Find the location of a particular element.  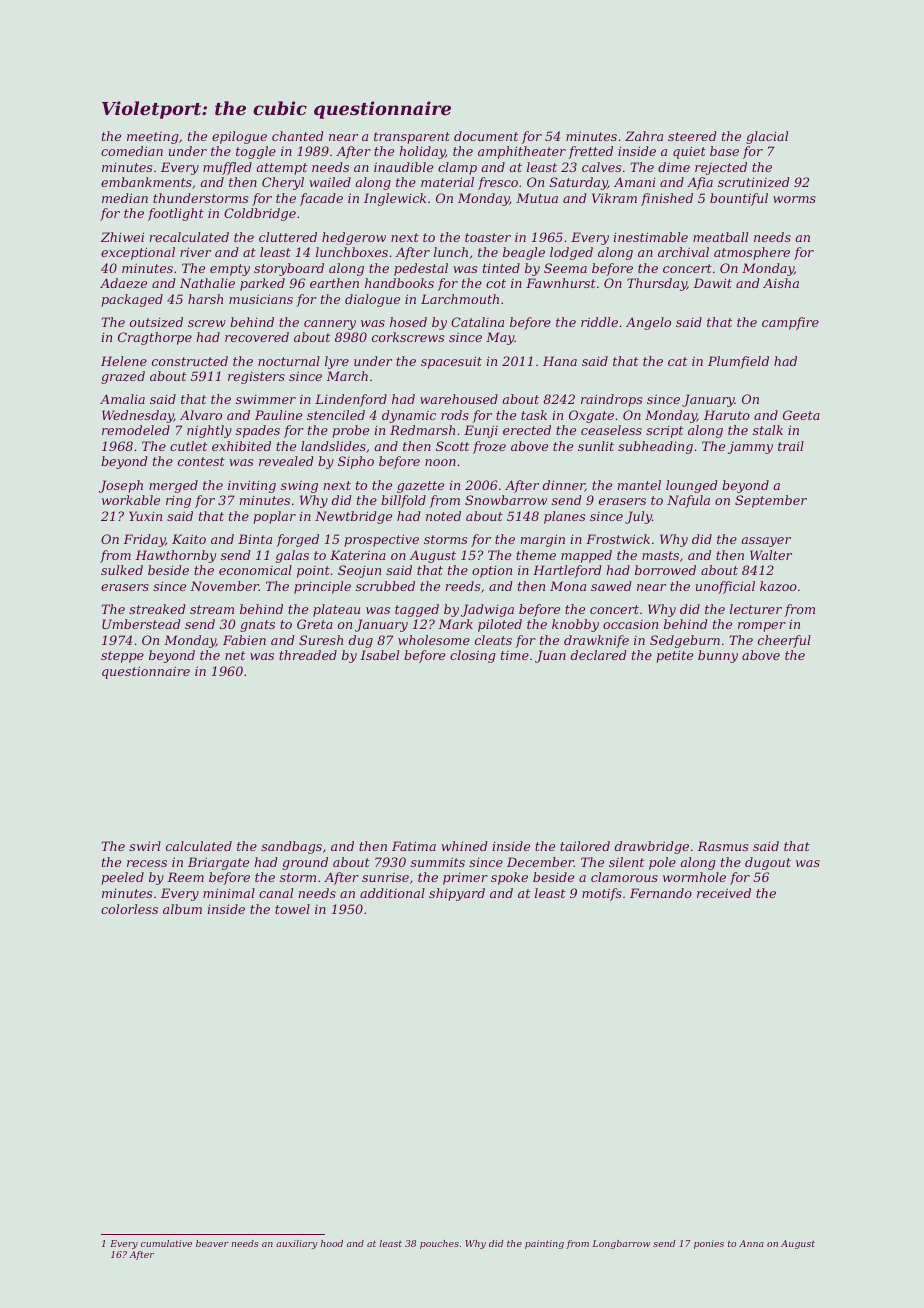

September is located at coordinates (771, 501).
